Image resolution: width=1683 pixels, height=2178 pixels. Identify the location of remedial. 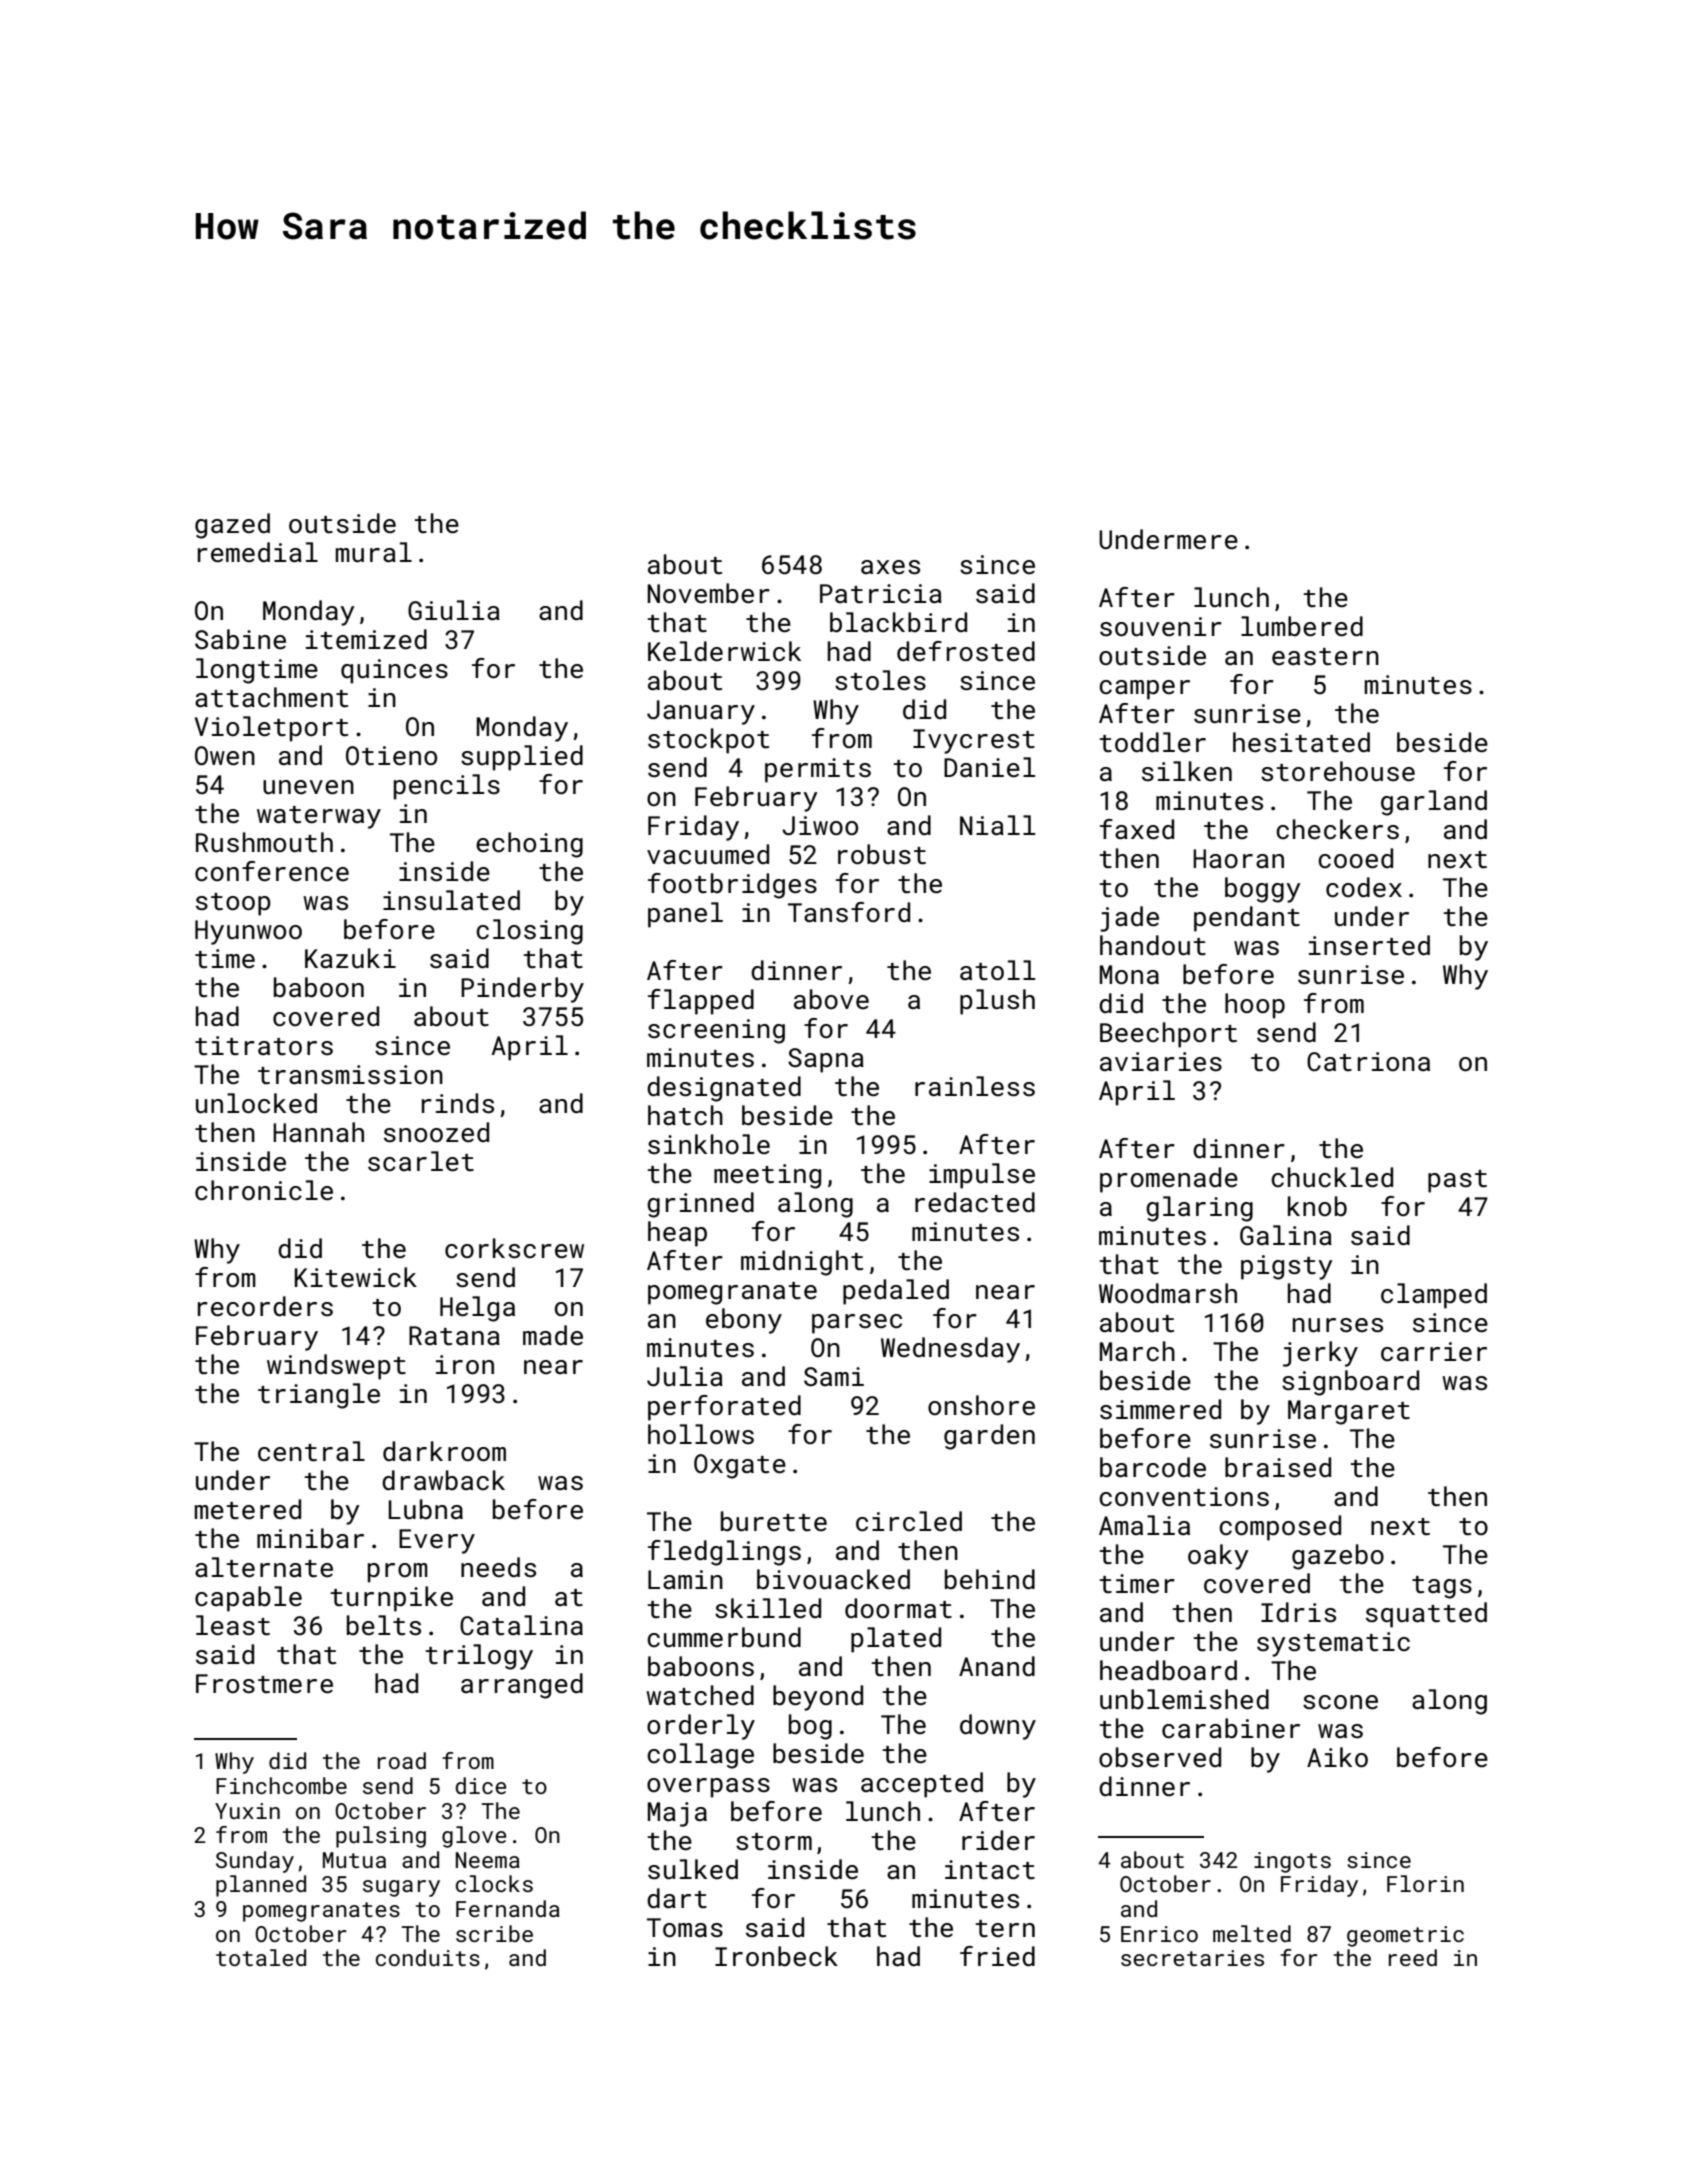
(258, 552).
